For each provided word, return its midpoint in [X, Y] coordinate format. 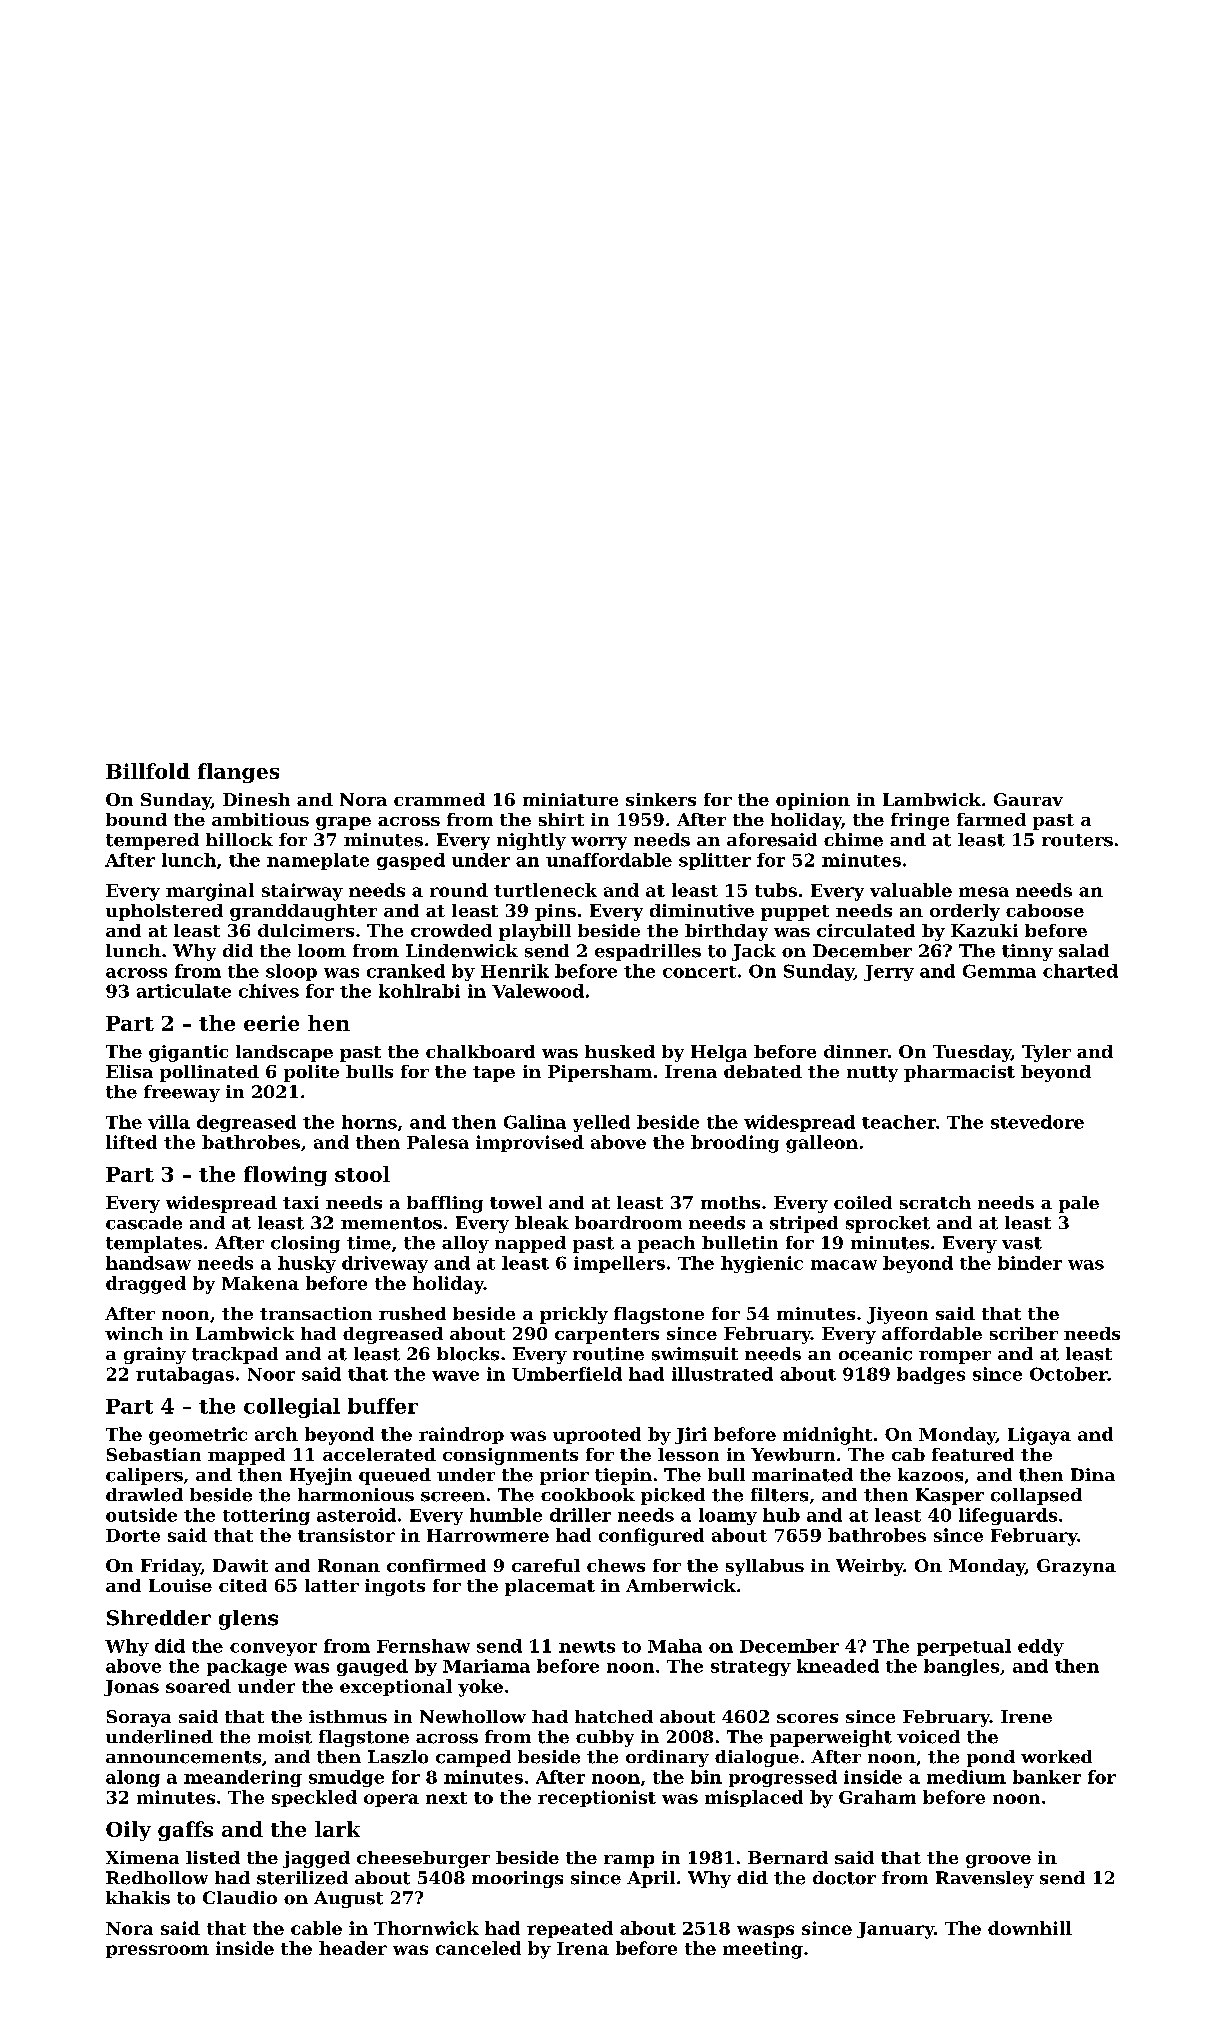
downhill [1030, 1928]
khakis [138, 1898]
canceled [478, 1948]
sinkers [661, 799]
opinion [813, 801]
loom [322, 951]
